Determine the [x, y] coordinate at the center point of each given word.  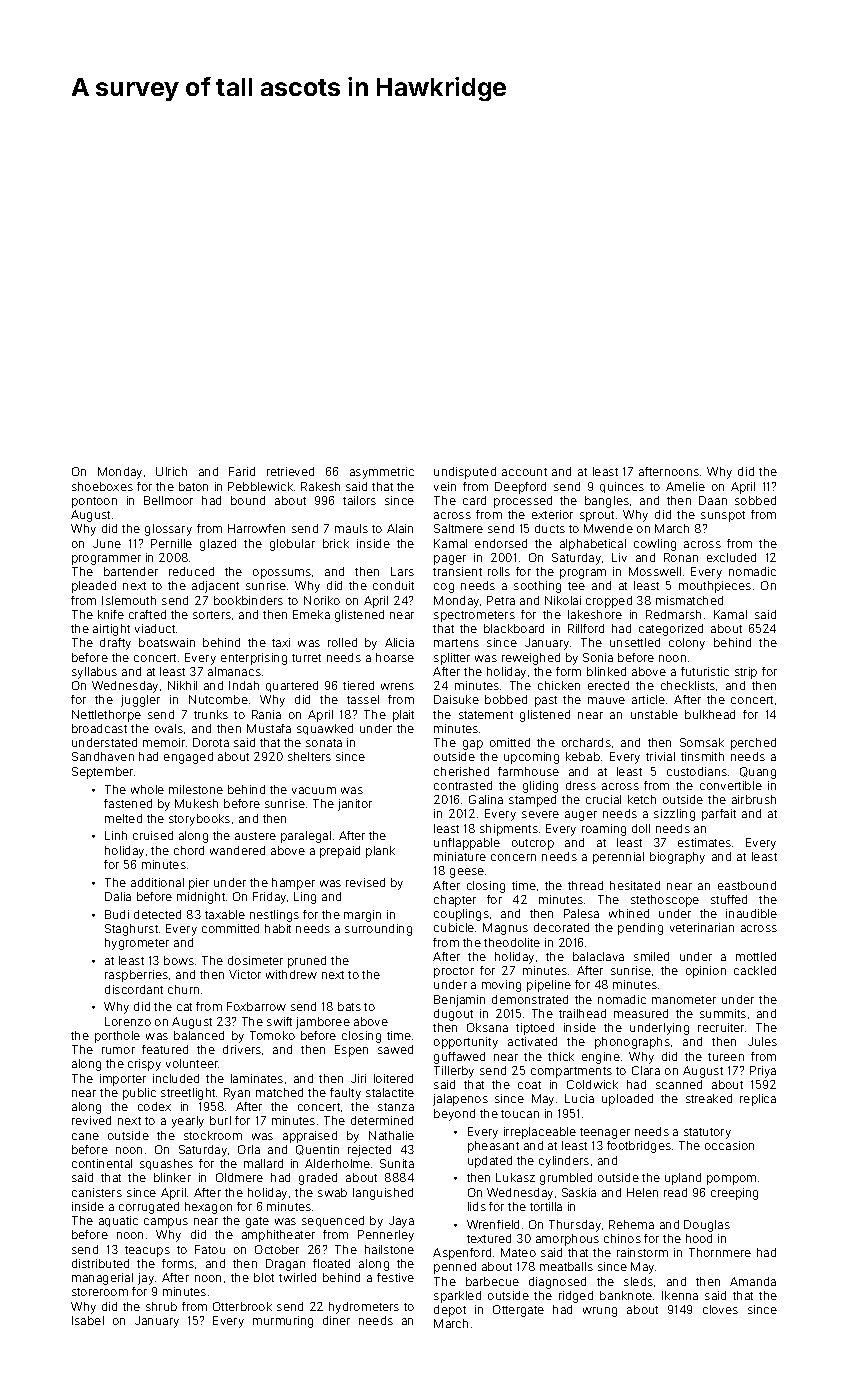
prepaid [340, 852]
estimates [704, 842]
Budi [117, 914]
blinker [172, 1177]
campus [166, 1223]
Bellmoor [168, 500]
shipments [509, 830]
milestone [196, 789]
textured [489, 1238]
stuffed [729, 899]
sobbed [755, 500]
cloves [720, 1309]
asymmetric [382, 473]
